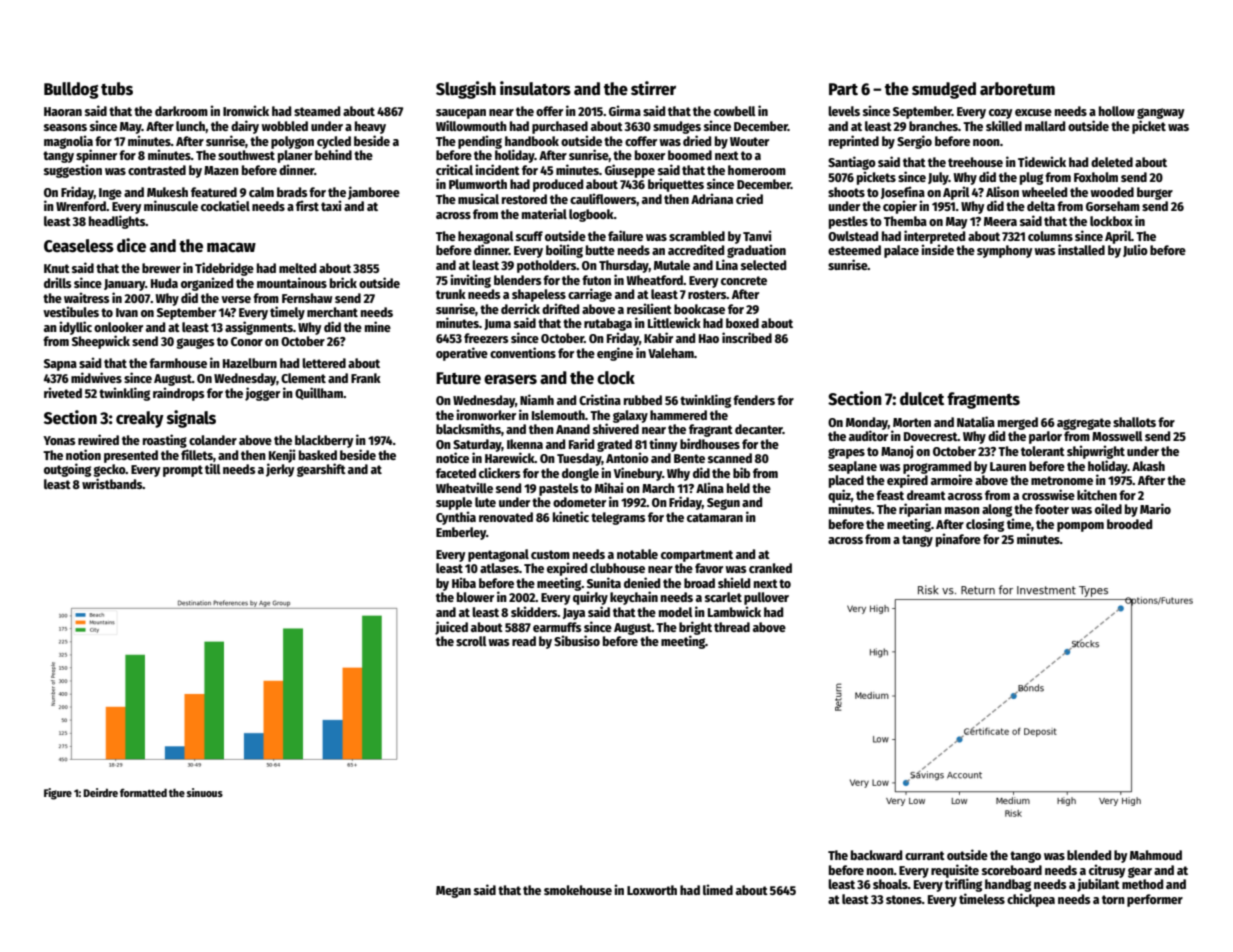 Image resolution: width=1233 pixels, height=952 pixels. Describe the element at coordinates (71, 90) in the page. I see `Bulldog` at that location.
